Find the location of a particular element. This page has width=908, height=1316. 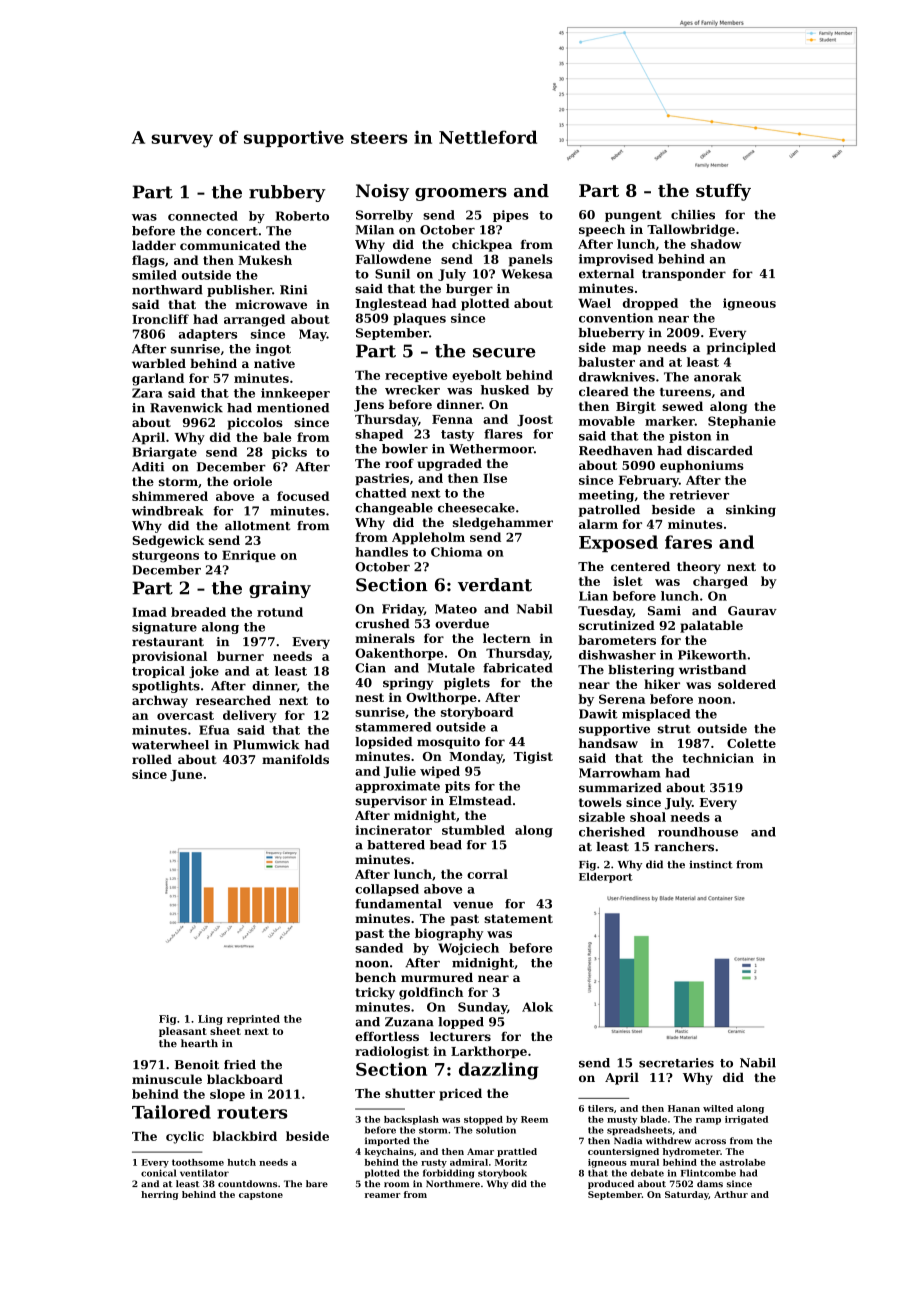

secretaries is located at coordinates (676, 1063).
